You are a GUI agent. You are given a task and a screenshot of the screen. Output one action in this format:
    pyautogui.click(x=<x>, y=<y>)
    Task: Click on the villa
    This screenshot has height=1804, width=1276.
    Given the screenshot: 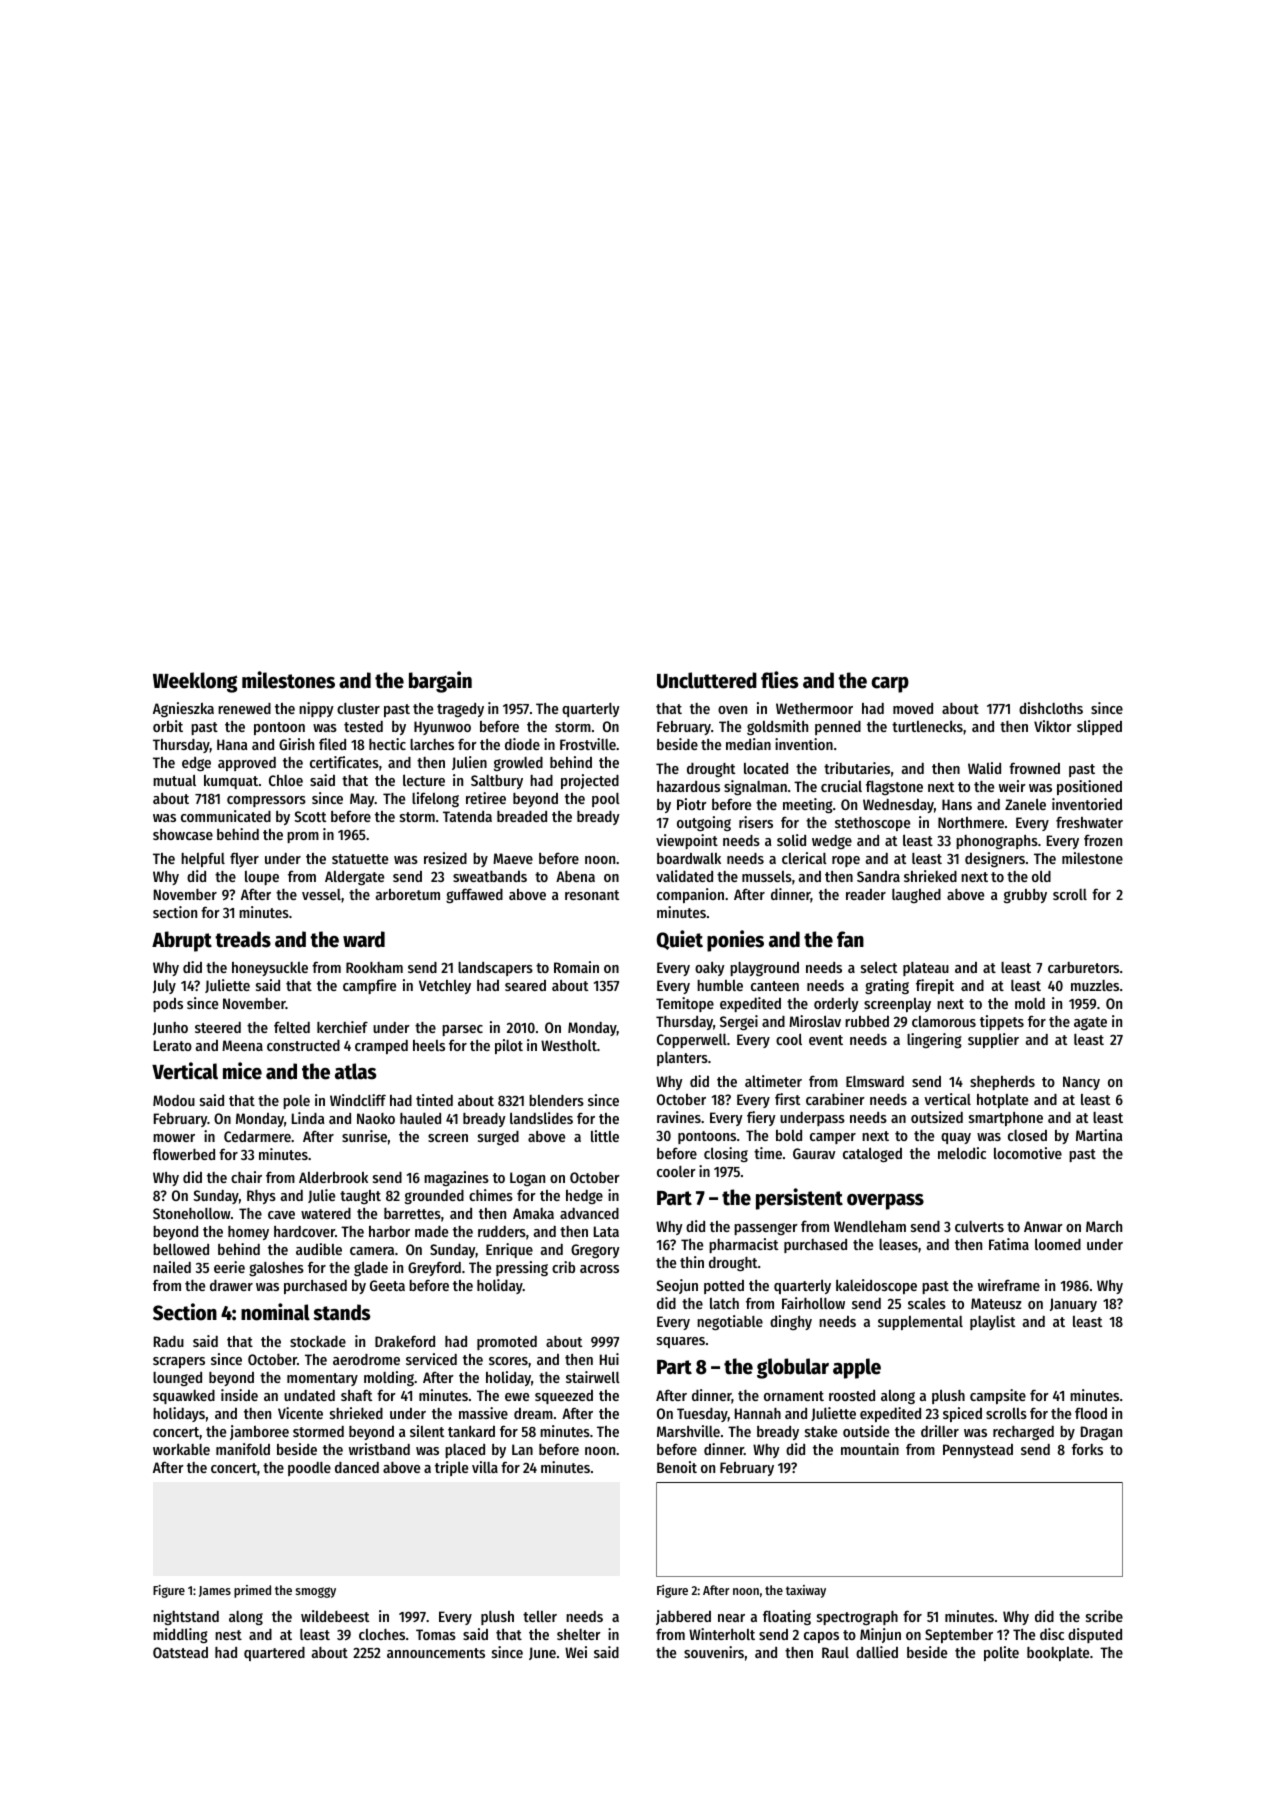 What is the action you would take?
    pyautogui.click(x=485, y=1467)
